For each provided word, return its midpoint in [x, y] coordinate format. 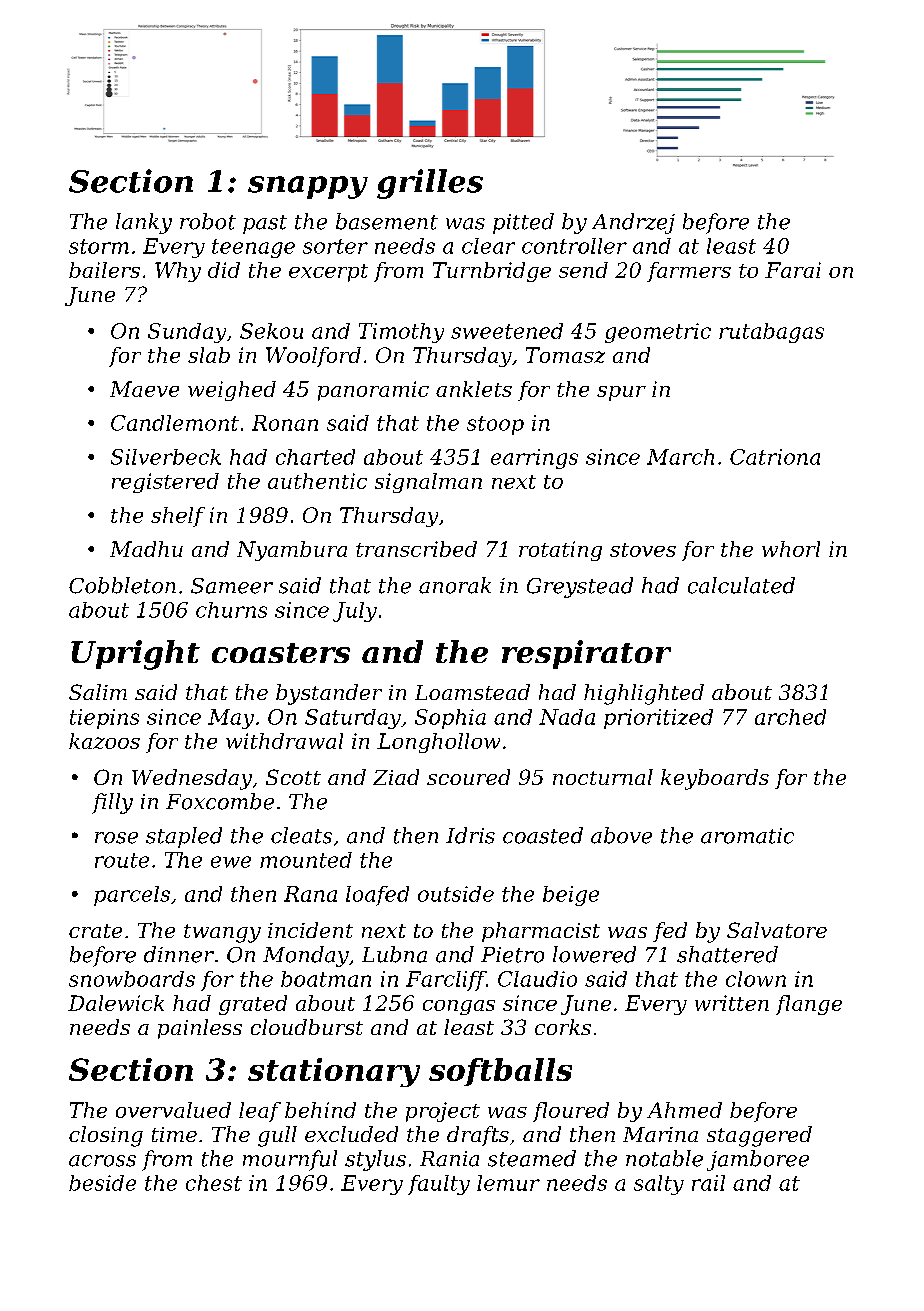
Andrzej [633, 223]
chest [214, 1183]
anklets [474, 389]
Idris [470, 835]
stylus [375, 1160]
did [224, 270]
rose [116, 838]
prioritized [658, 719]
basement [387, 221]
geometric [658, 333]
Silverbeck [166, 457]
